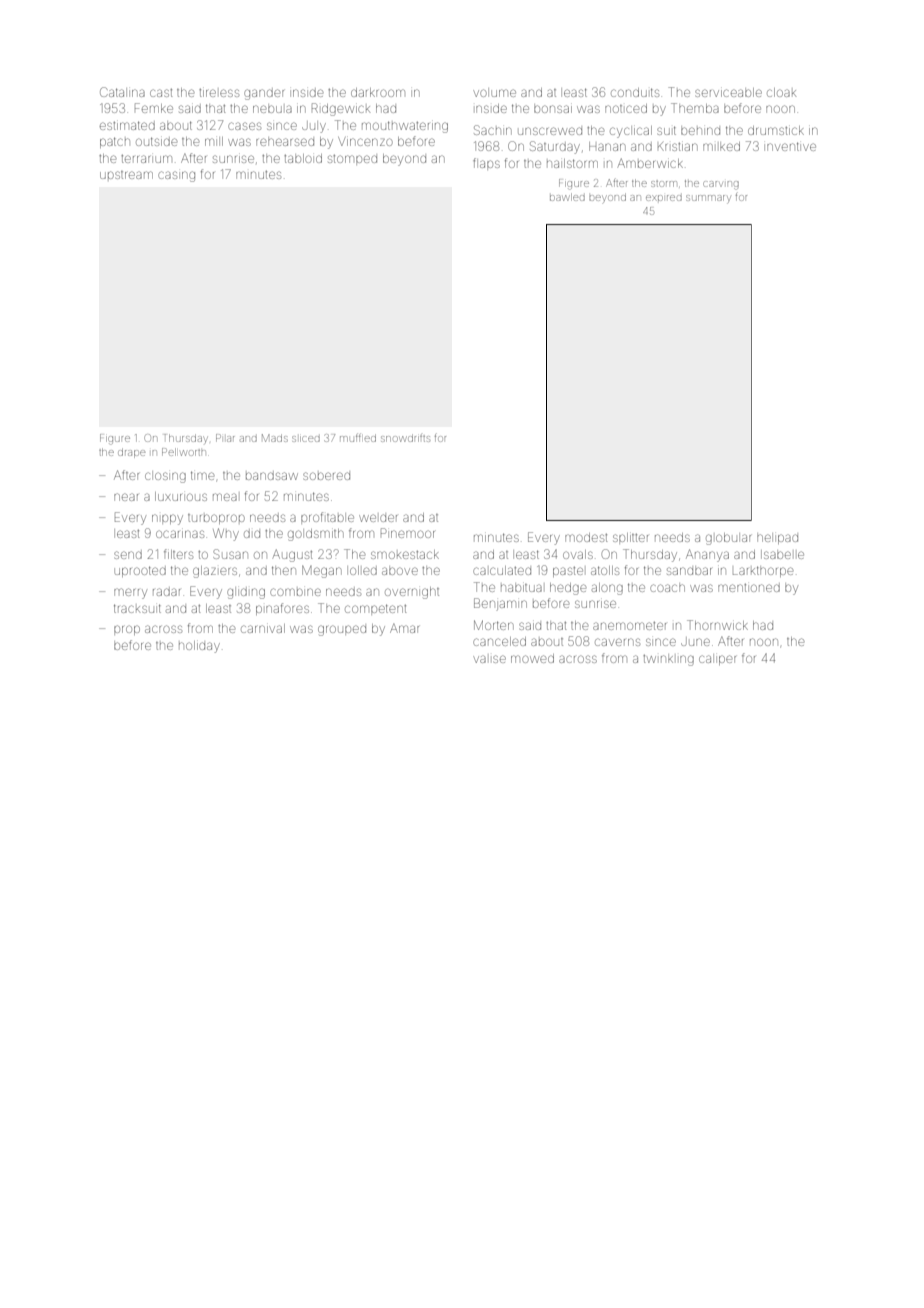 This screenshot has width=924, height=1308. What do you see at coordinates (219, 93) in the screenshot?
I see `tireless` at bounding box center [219, 93].
